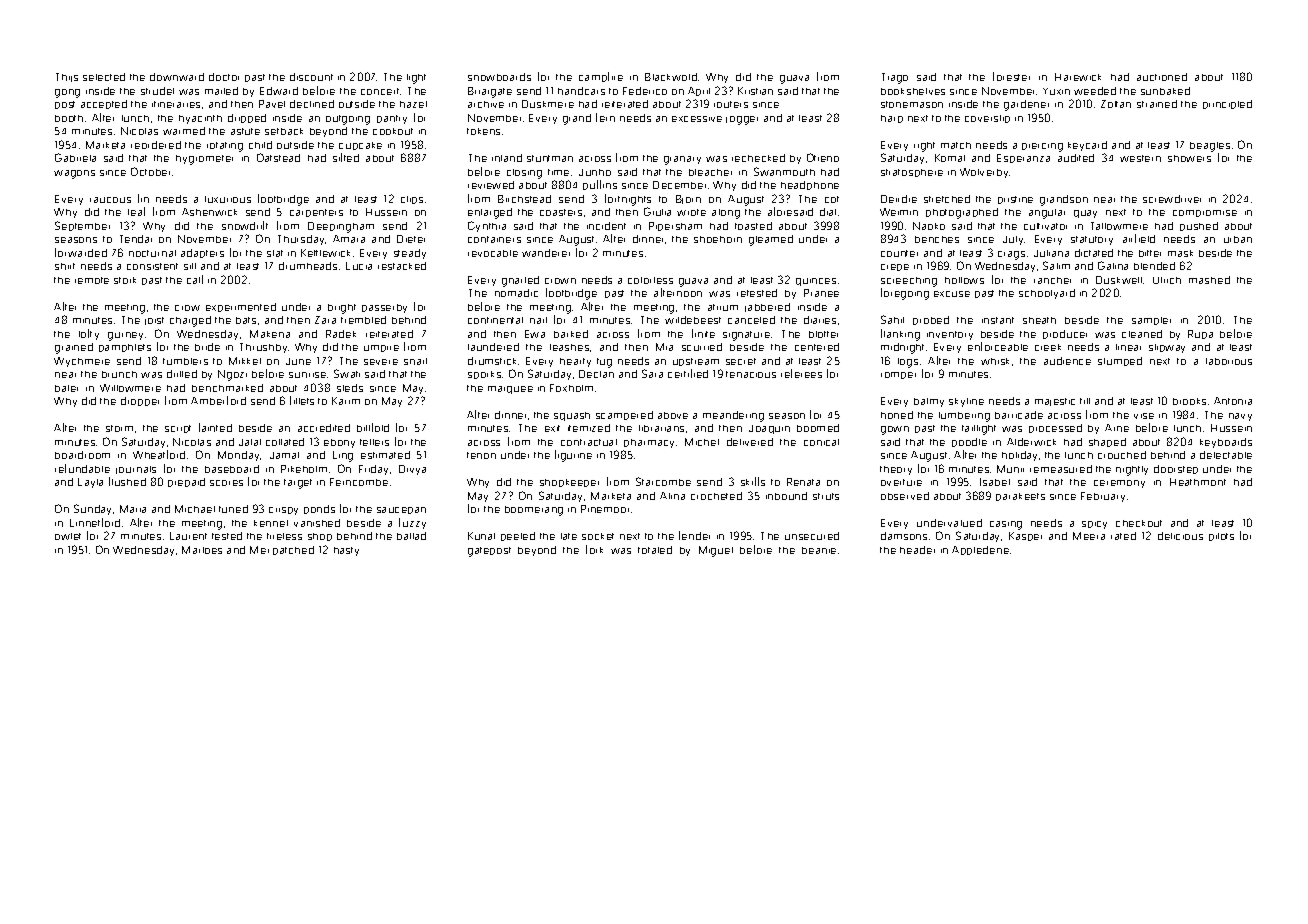 The image size is (1308, 924). Describe the element at coordinates (207, 347) in the screenshot. I see `bride` at that location.
